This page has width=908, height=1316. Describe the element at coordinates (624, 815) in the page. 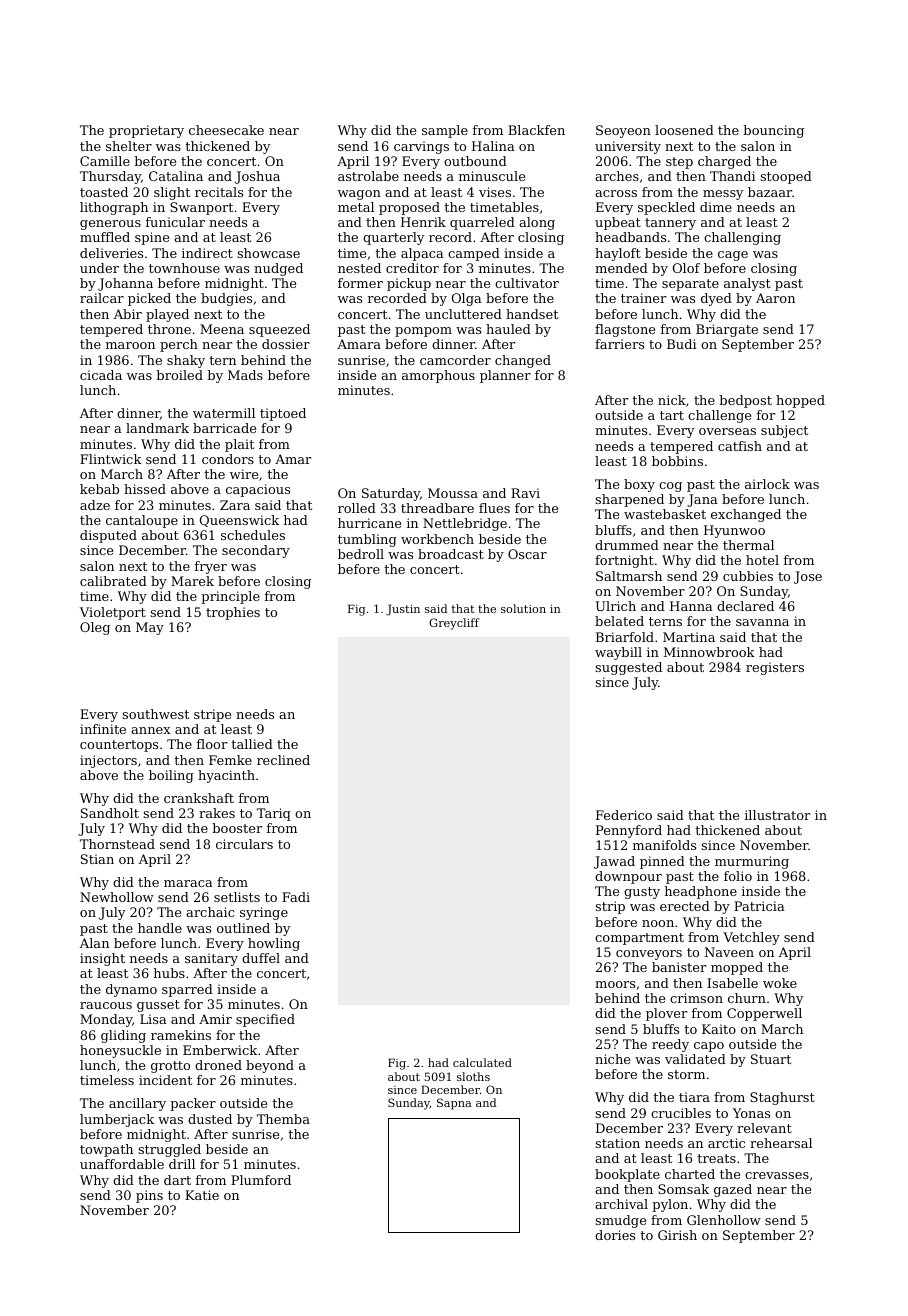

I see `Federico` at that location.
